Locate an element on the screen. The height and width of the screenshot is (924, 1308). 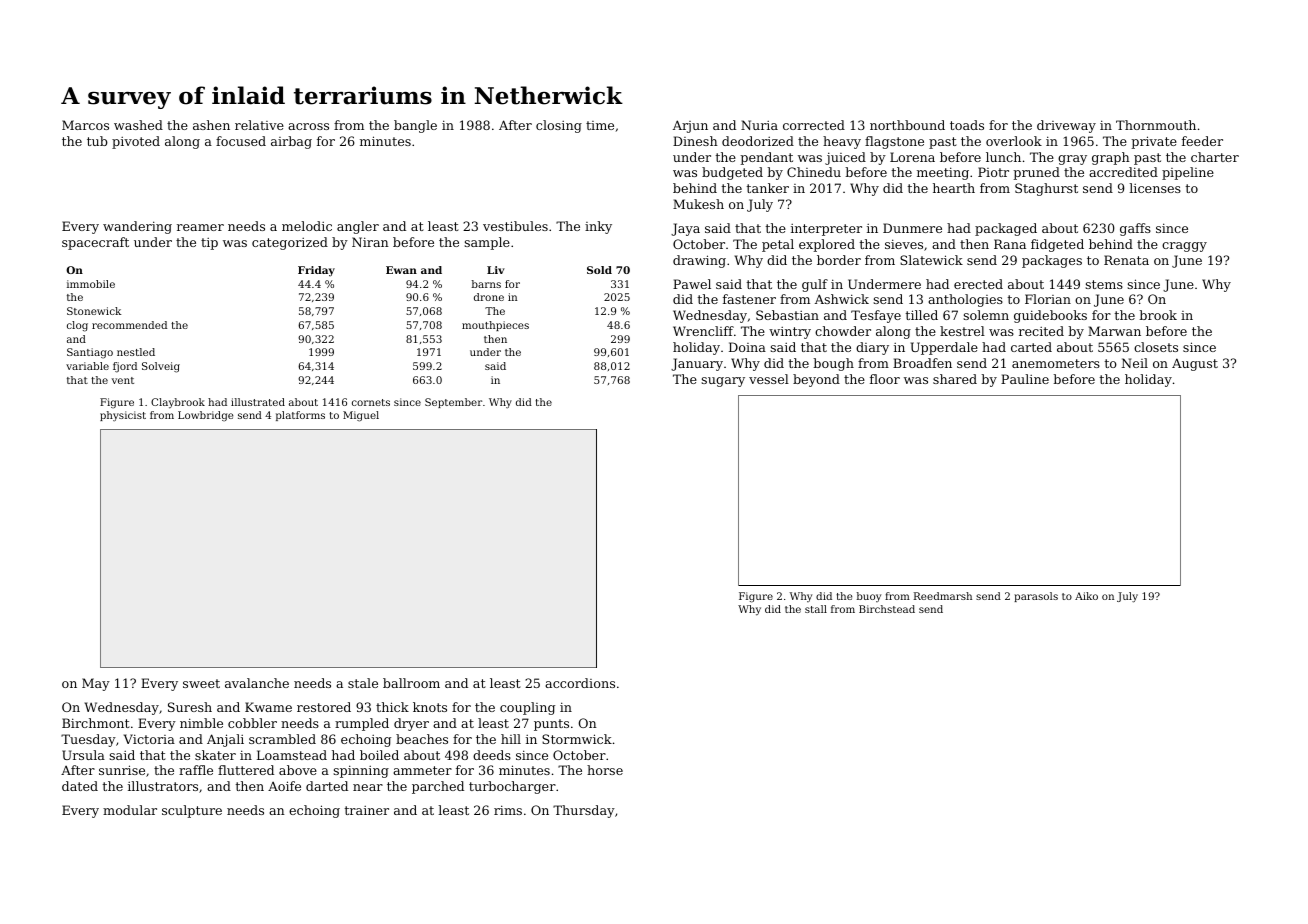
Victoria is located at coordinates (149, 739).
